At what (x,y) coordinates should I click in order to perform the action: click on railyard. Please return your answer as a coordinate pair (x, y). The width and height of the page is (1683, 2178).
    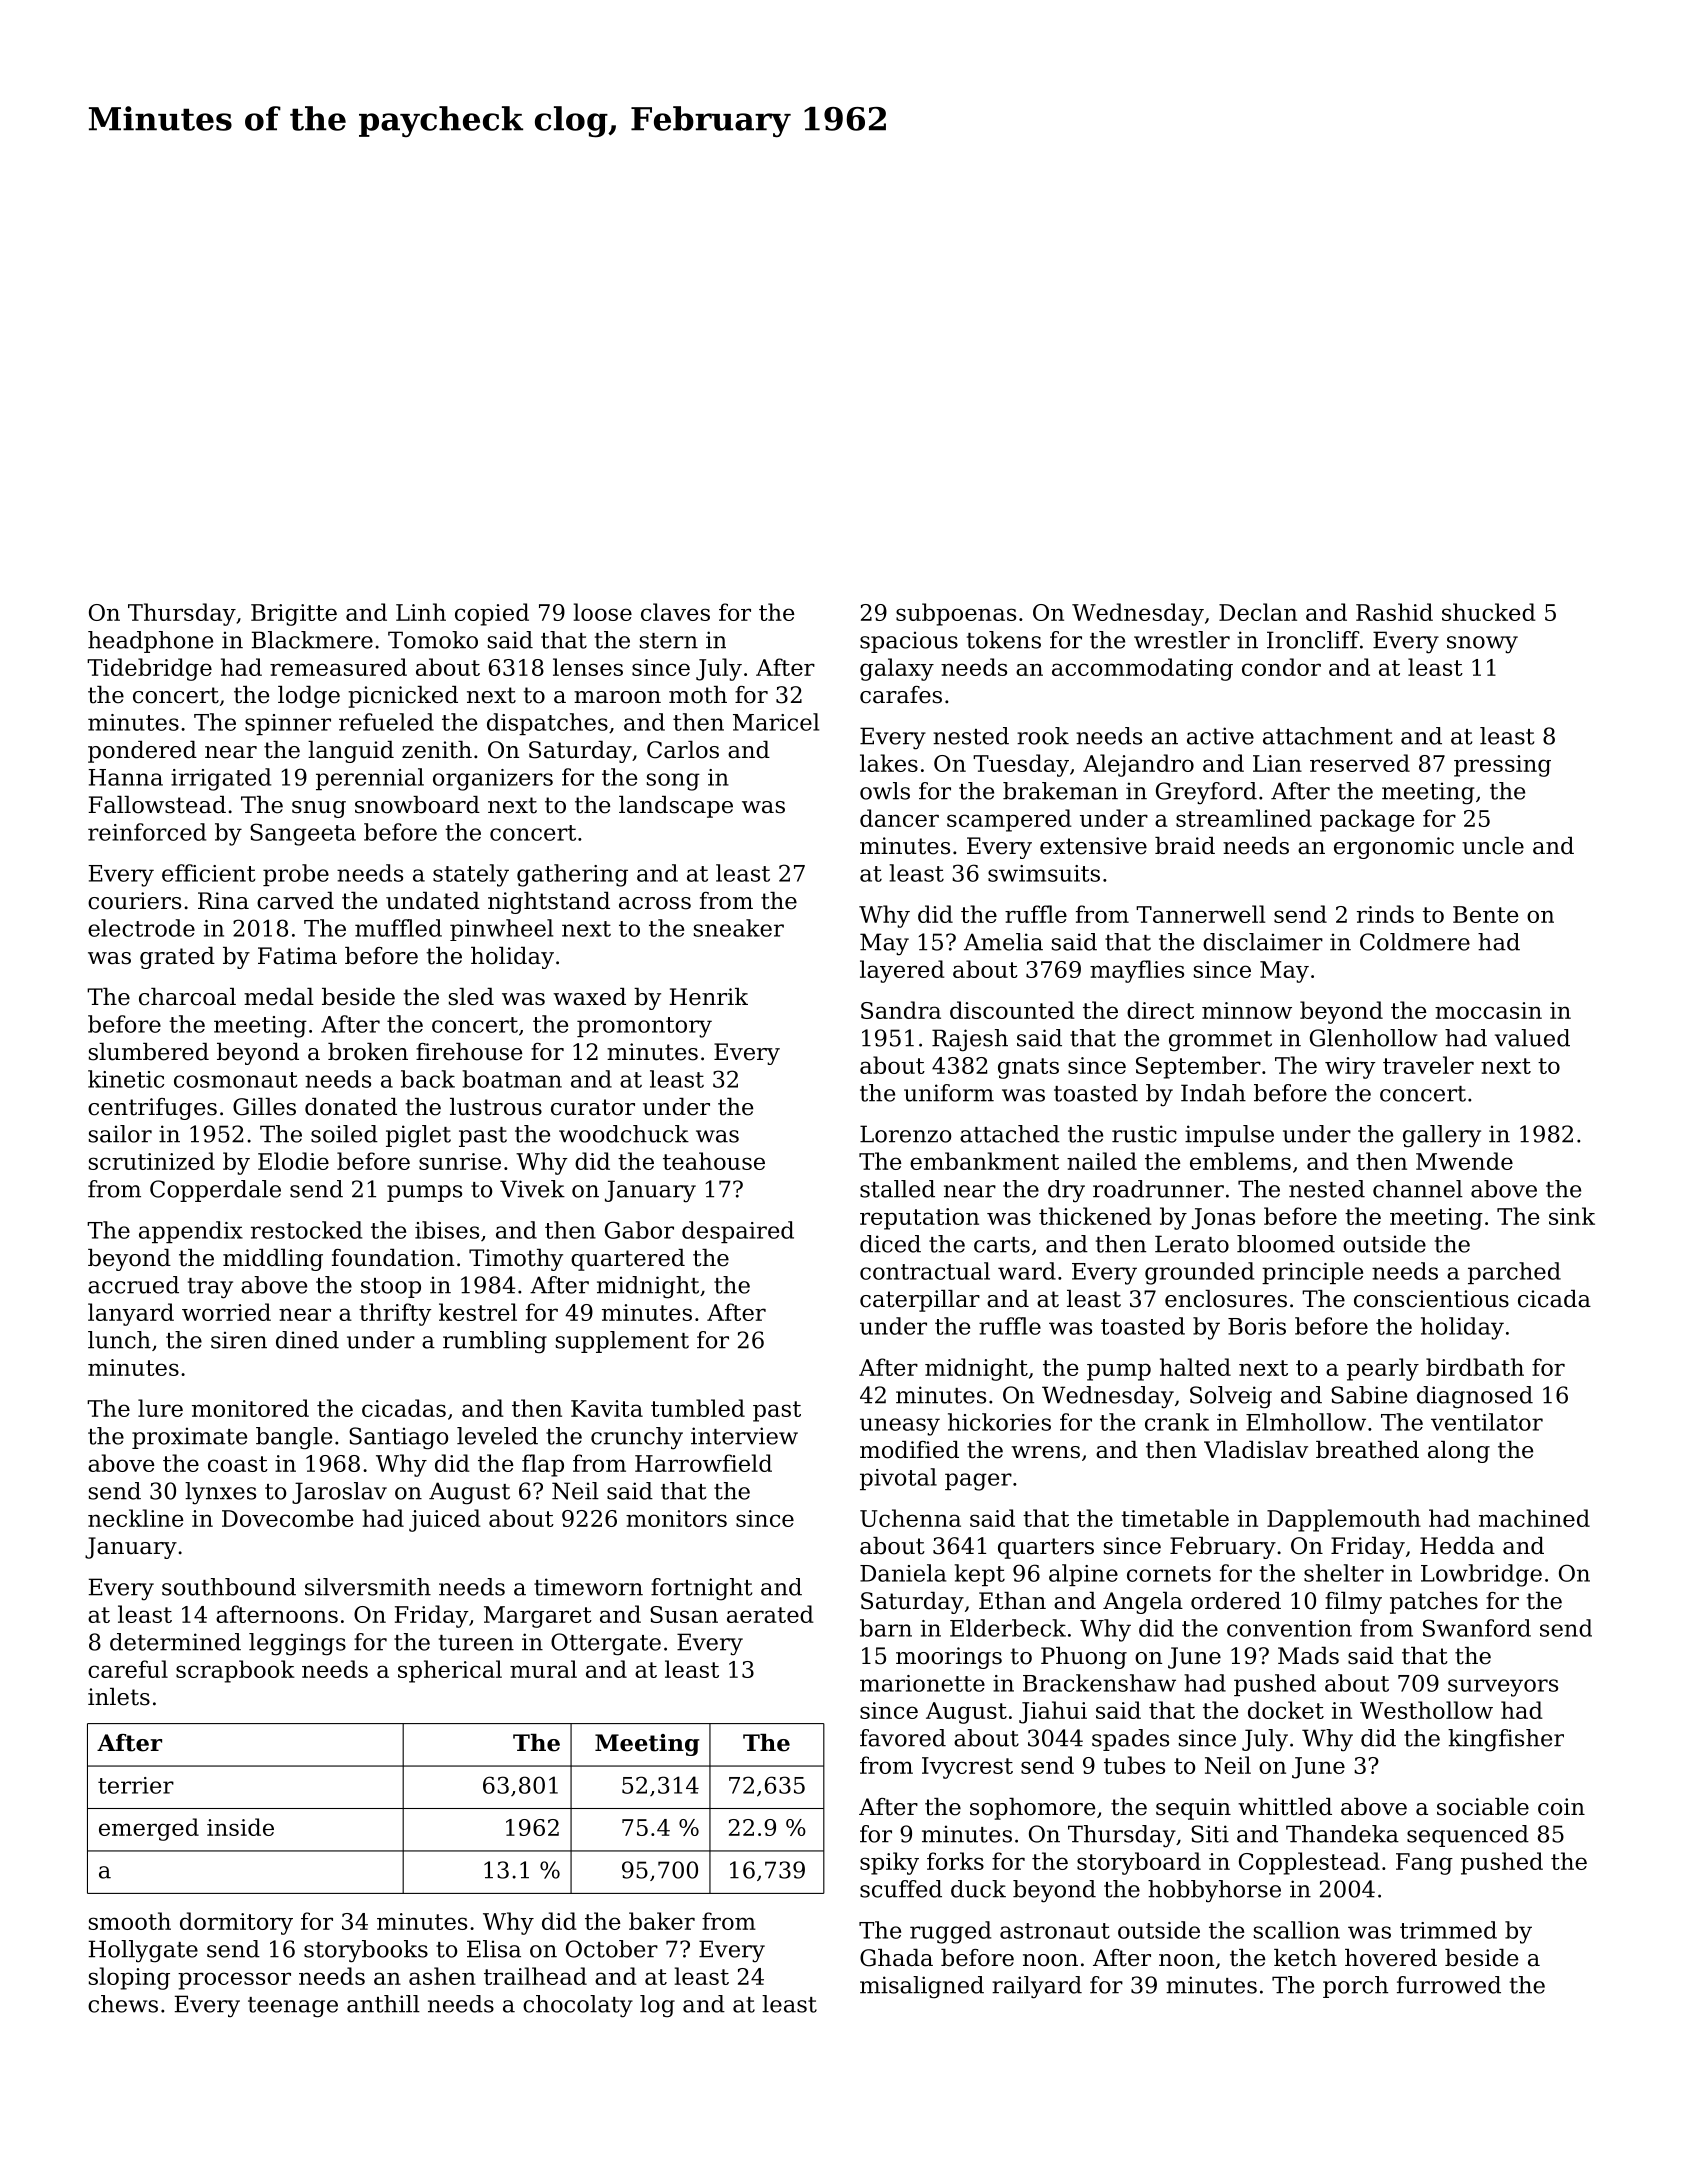
    Looking at the image, I should click on (1037, 1987).
